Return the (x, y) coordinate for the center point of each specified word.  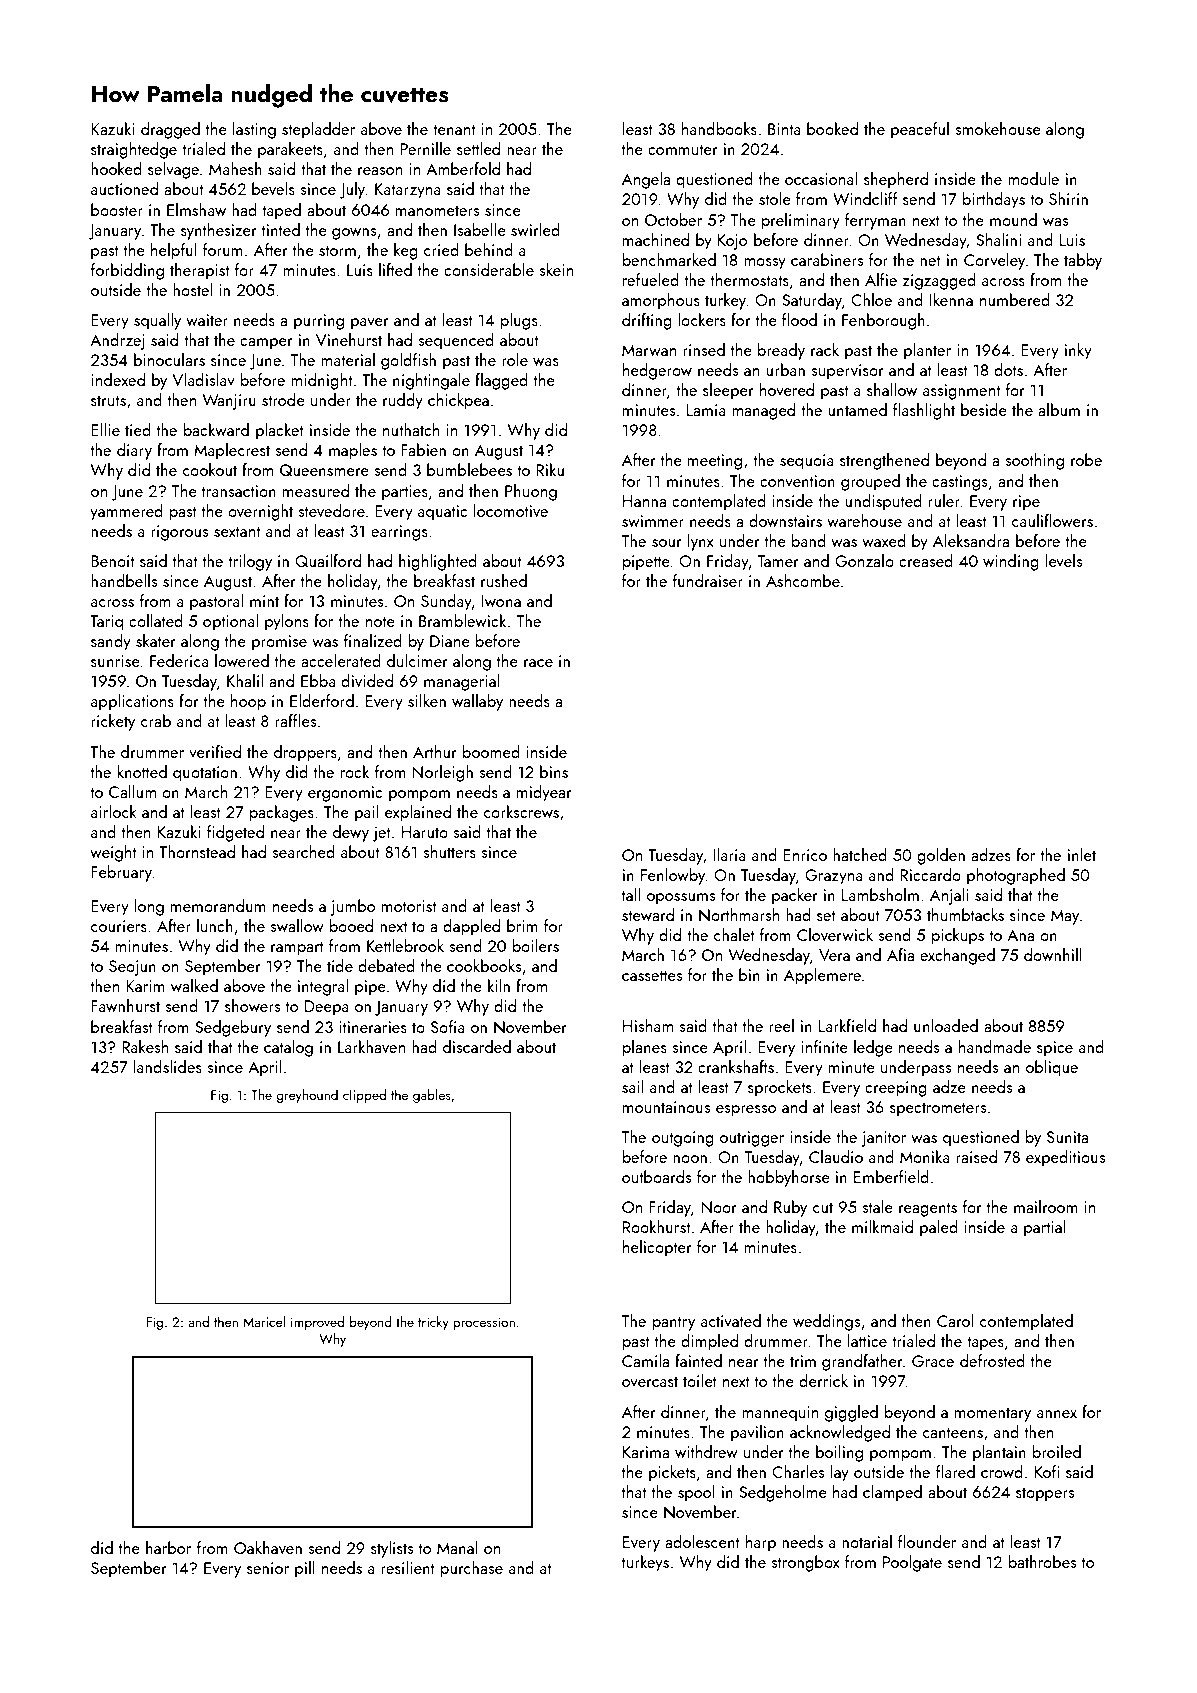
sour (667, 543)
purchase (471, 1569)
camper (266, 344)
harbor (168, 1547)
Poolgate (912, 1563)
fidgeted (235, 833)
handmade (995, 1046)
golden (941, 856)
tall (630, 894)
